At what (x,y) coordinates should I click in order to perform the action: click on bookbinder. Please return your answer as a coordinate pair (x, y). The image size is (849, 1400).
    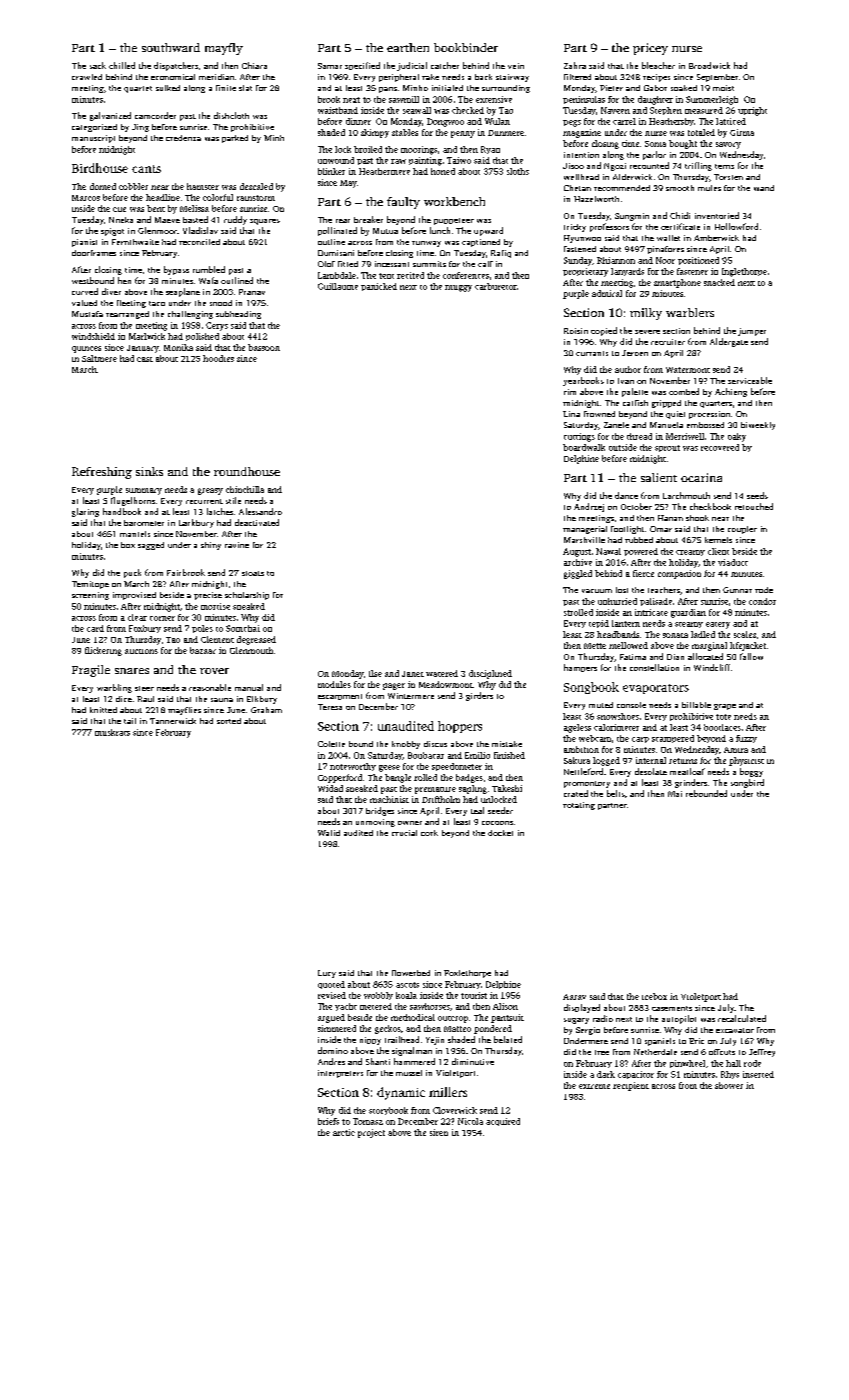
    Looking at the image, I should click on (466, 47).
